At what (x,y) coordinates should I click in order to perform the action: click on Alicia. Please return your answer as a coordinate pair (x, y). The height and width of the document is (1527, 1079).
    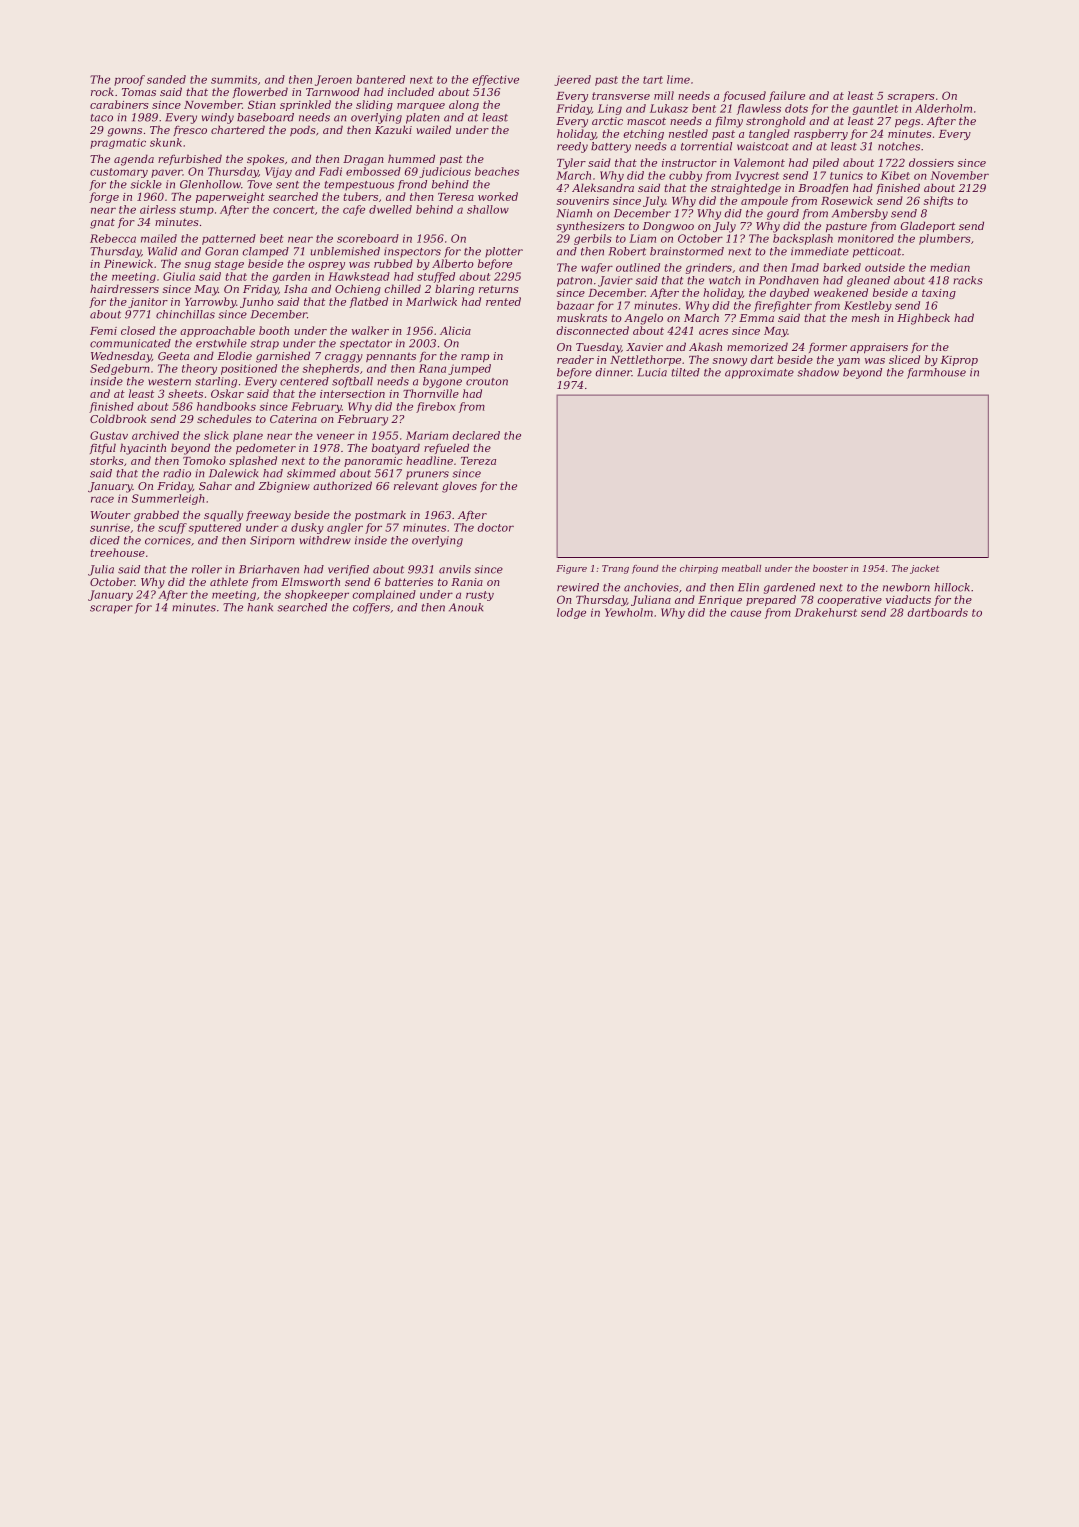
    Looking at the image, I should click on (455, 330).
